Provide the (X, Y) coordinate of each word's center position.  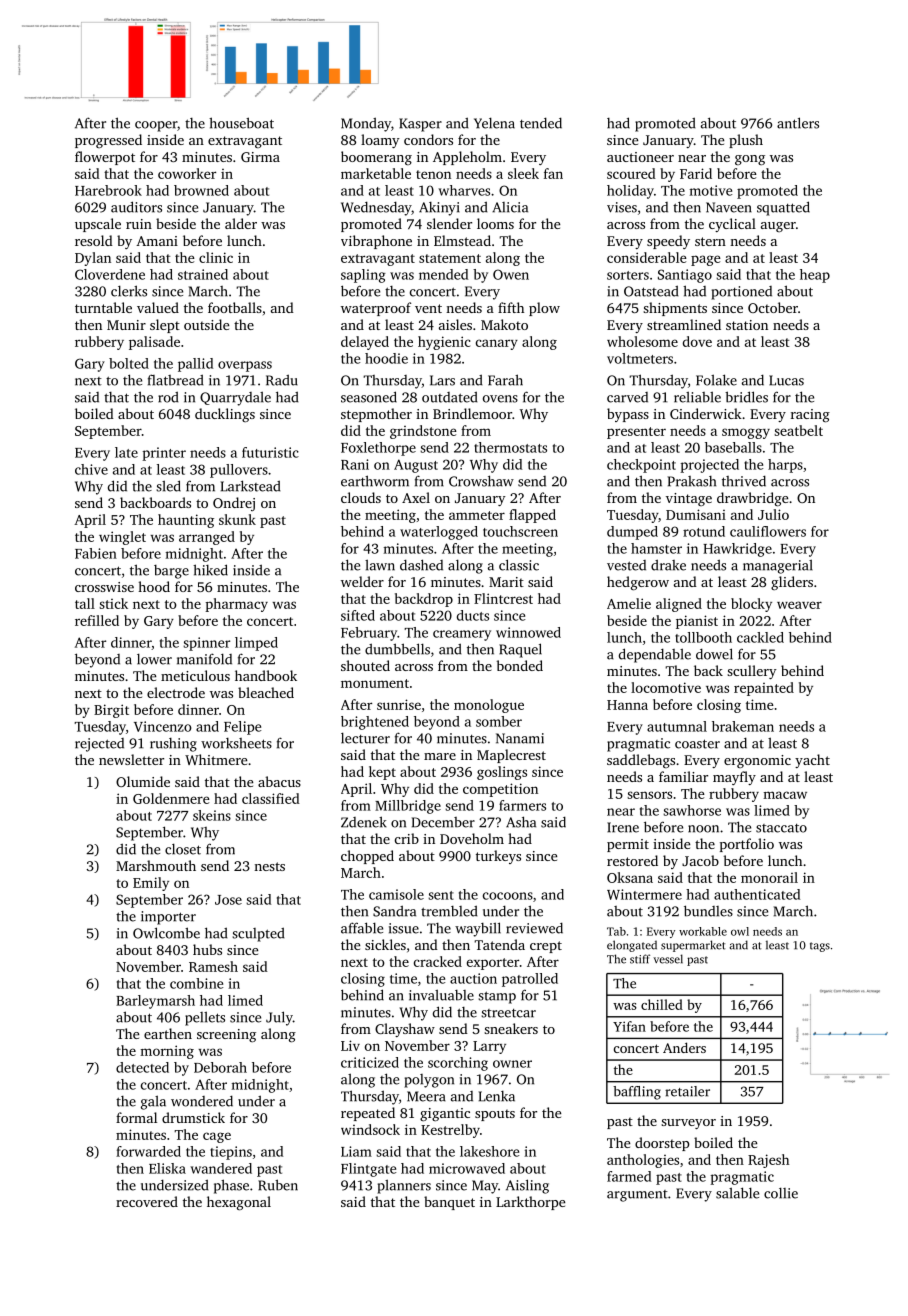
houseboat (241, 123)
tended (541, 123)
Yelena (494, 123)
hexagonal (239, 1203)
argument (637, 1196)
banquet (449, 1203)
